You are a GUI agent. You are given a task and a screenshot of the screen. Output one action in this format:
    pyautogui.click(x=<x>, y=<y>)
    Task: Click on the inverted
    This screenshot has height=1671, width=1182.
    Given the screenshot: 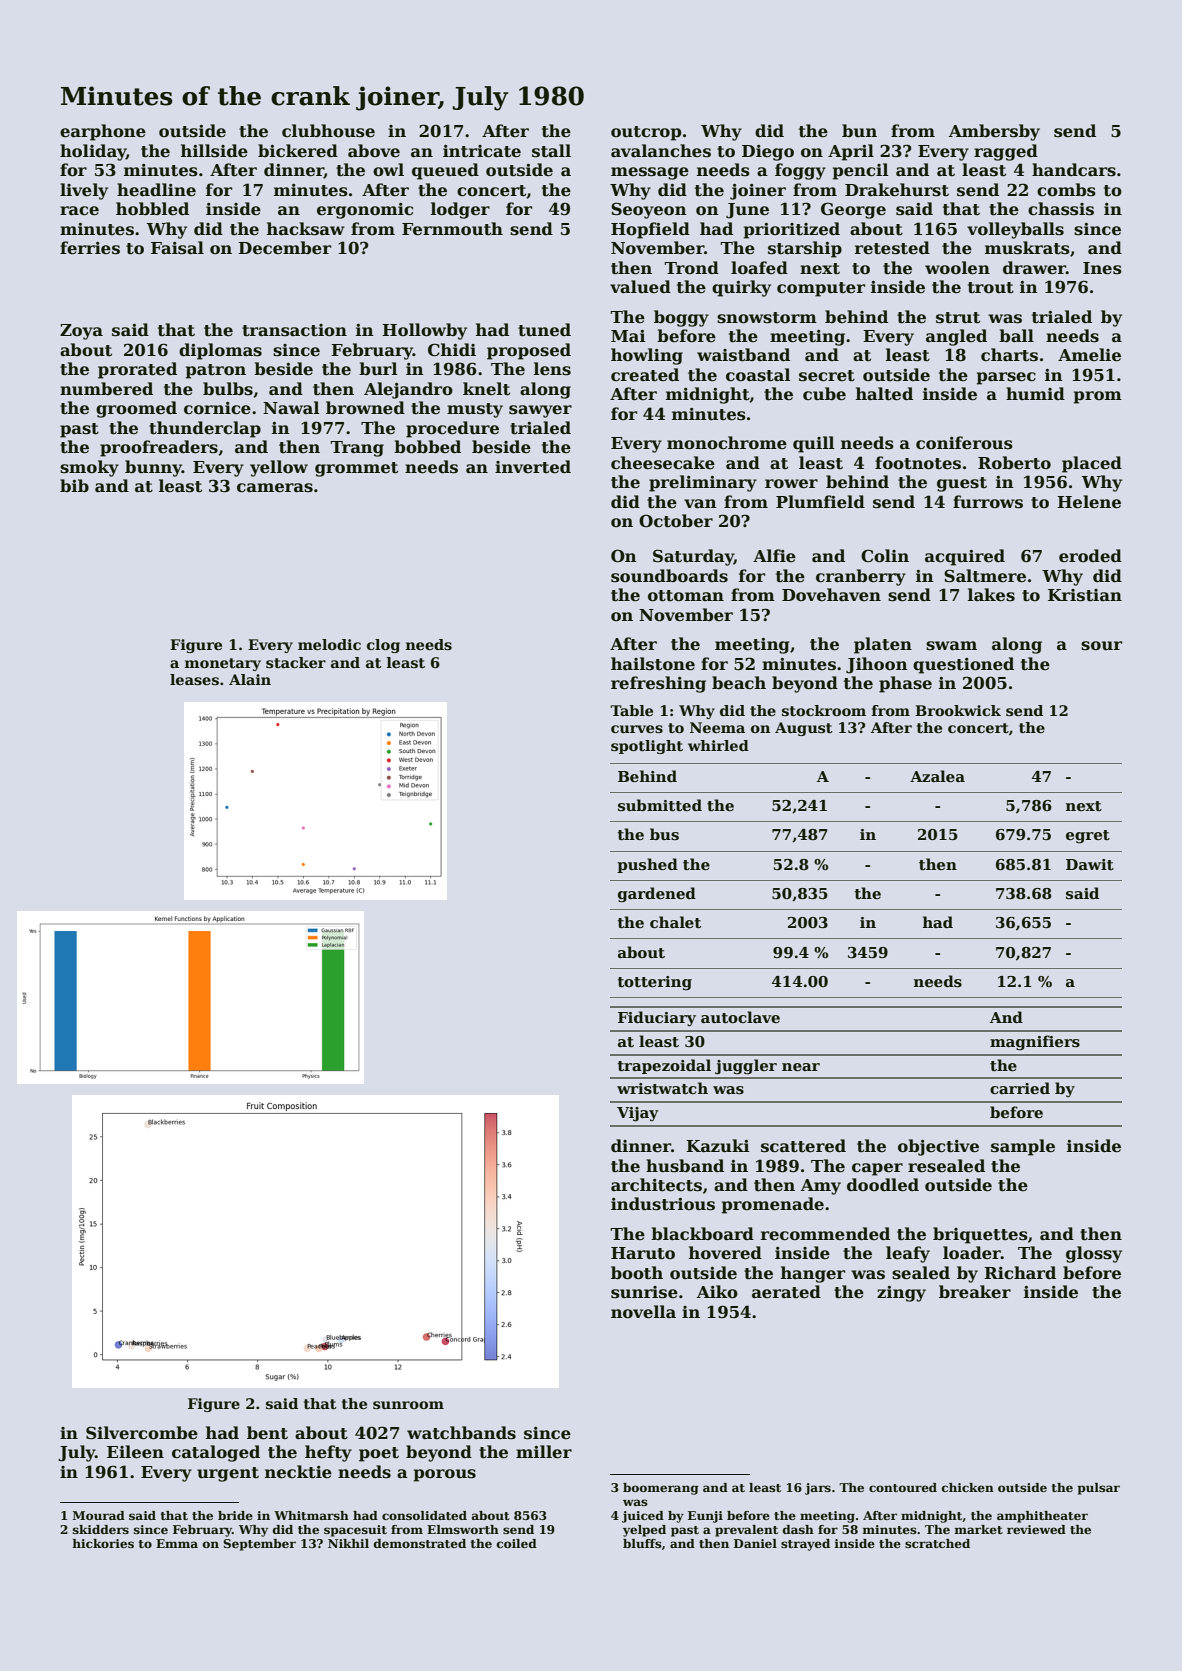 What is the action you would take?
    pyautogui.click(x=533, y=467)
